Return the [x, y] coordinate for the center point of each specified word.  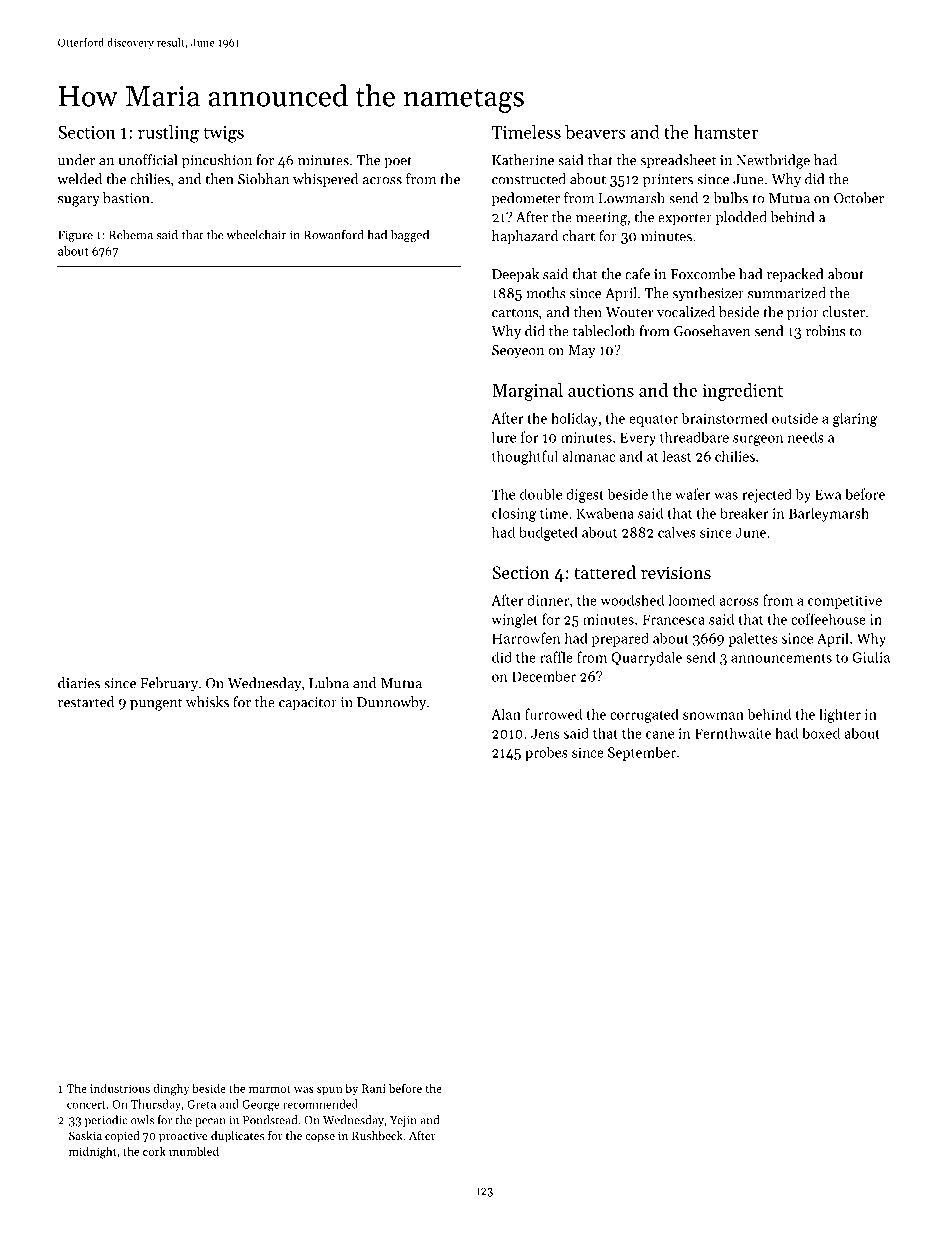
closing [514, 514]
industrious [120, 1088]
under [76, 160]
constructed [529, 179]
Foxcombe [703, 274]
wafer [693, 494]
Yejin [403, 1121]
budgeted [548, 533]
